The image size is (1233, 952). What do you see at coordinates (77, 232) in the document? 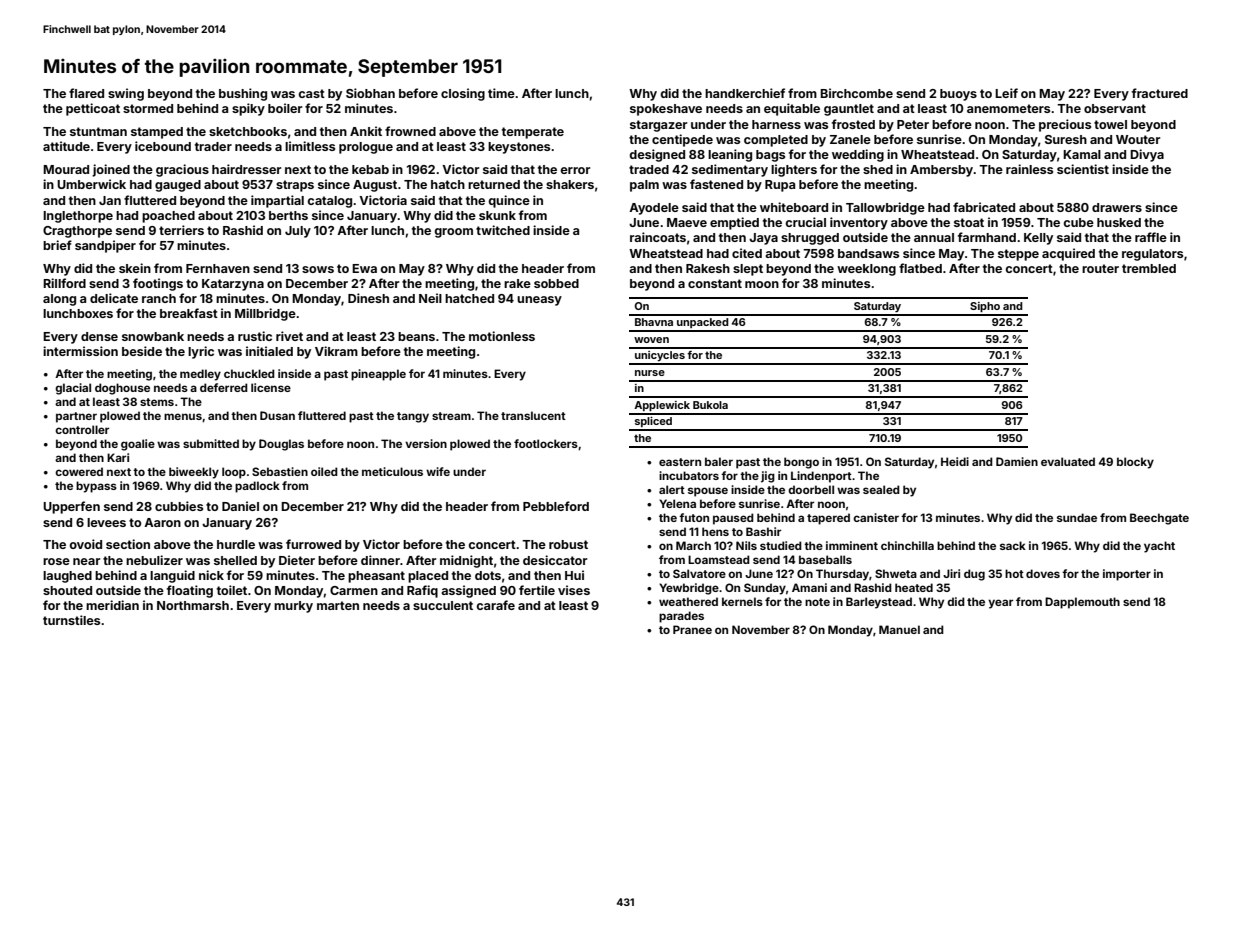
I see `Cragthorpe` at bounding box center [77, 232].
